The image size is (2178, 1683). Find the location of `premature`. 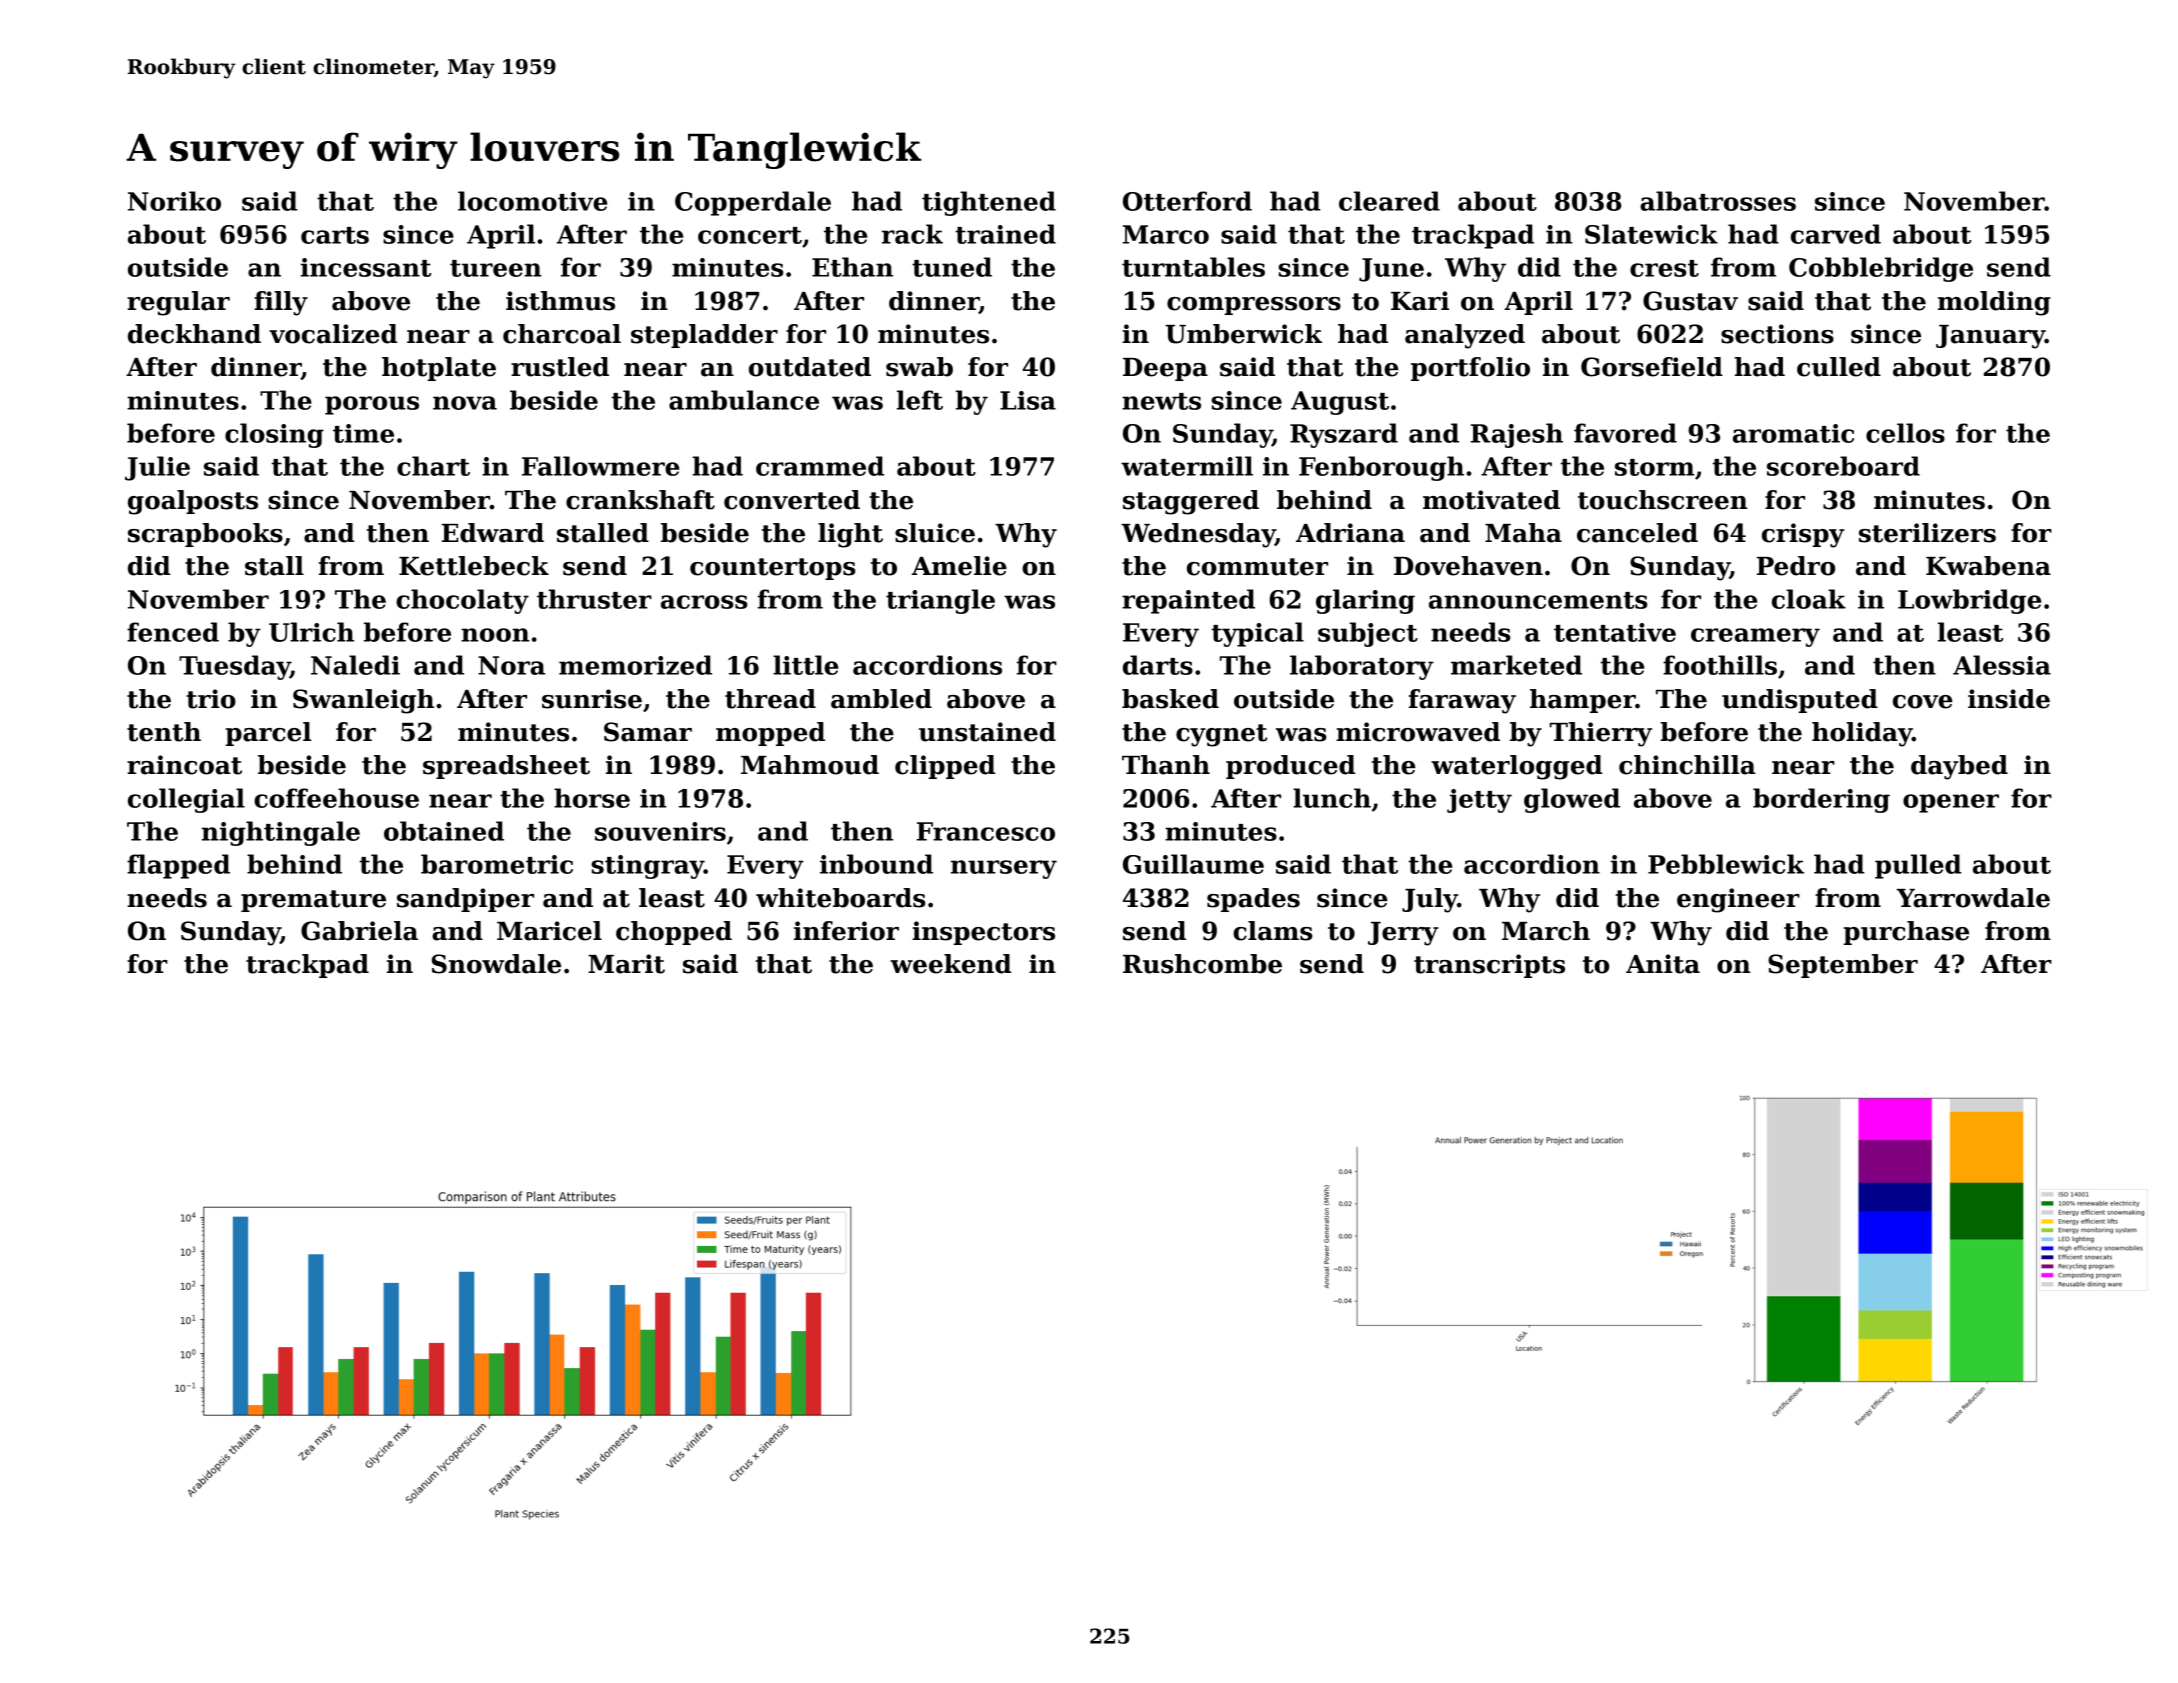

premature is located at coordinates (313, 901).
